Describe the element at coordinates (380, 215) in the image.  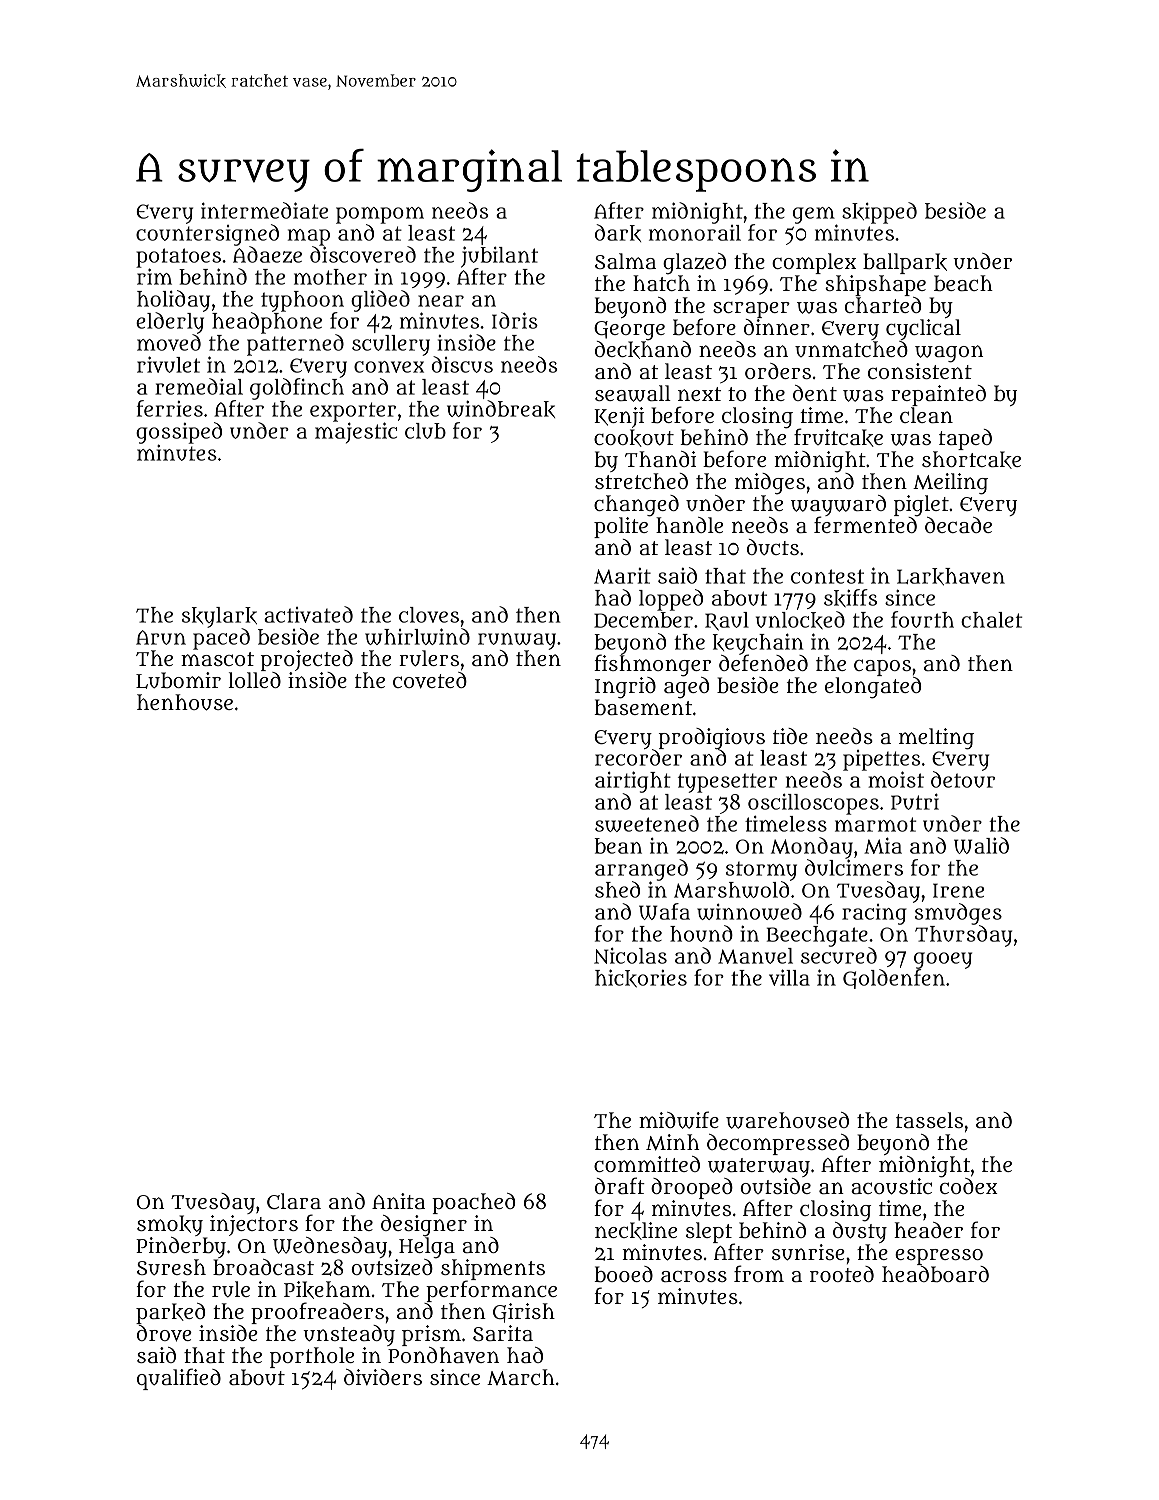
I see `pompom` at that location.
